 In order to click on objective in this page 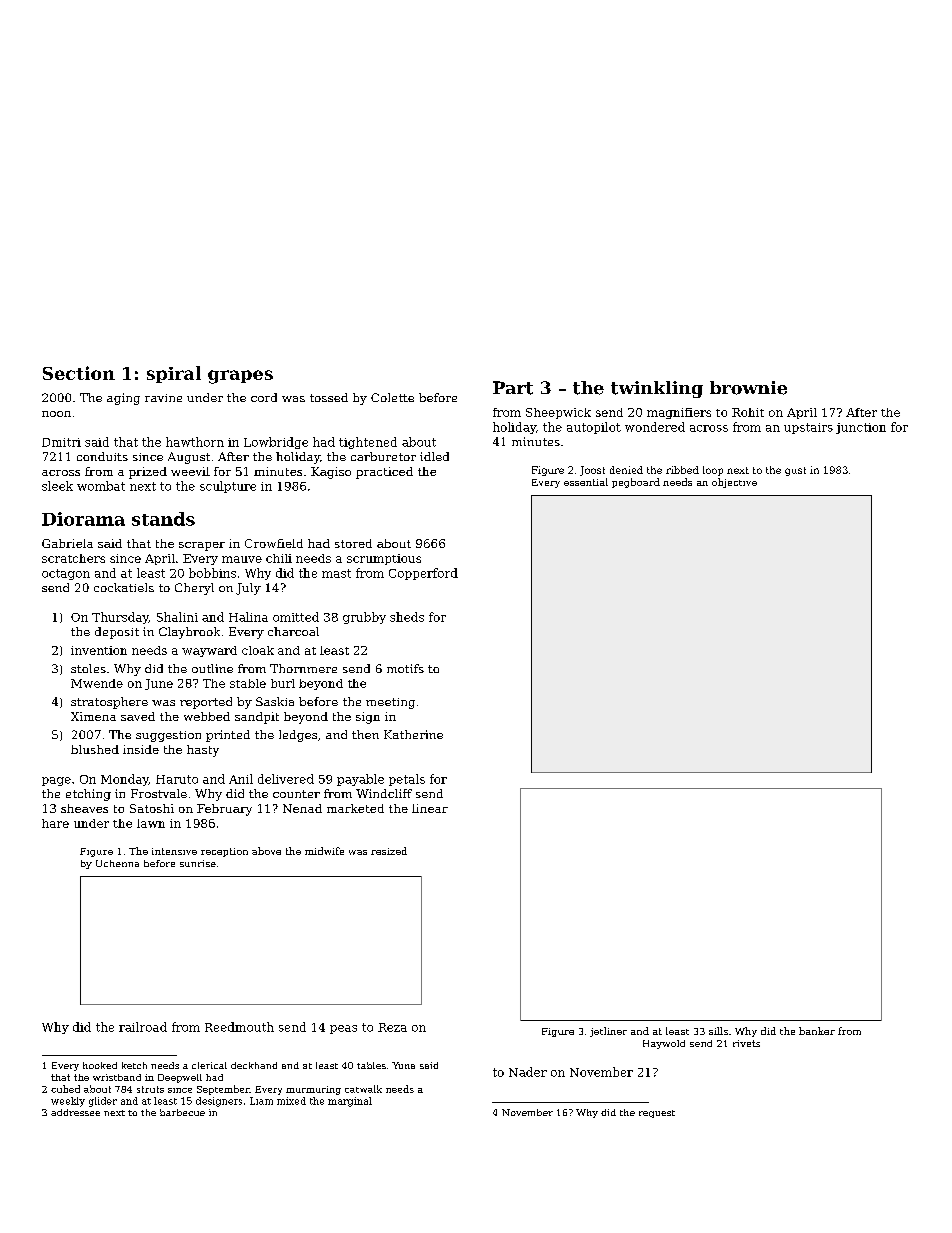, I will do `click(734, 483)`.
